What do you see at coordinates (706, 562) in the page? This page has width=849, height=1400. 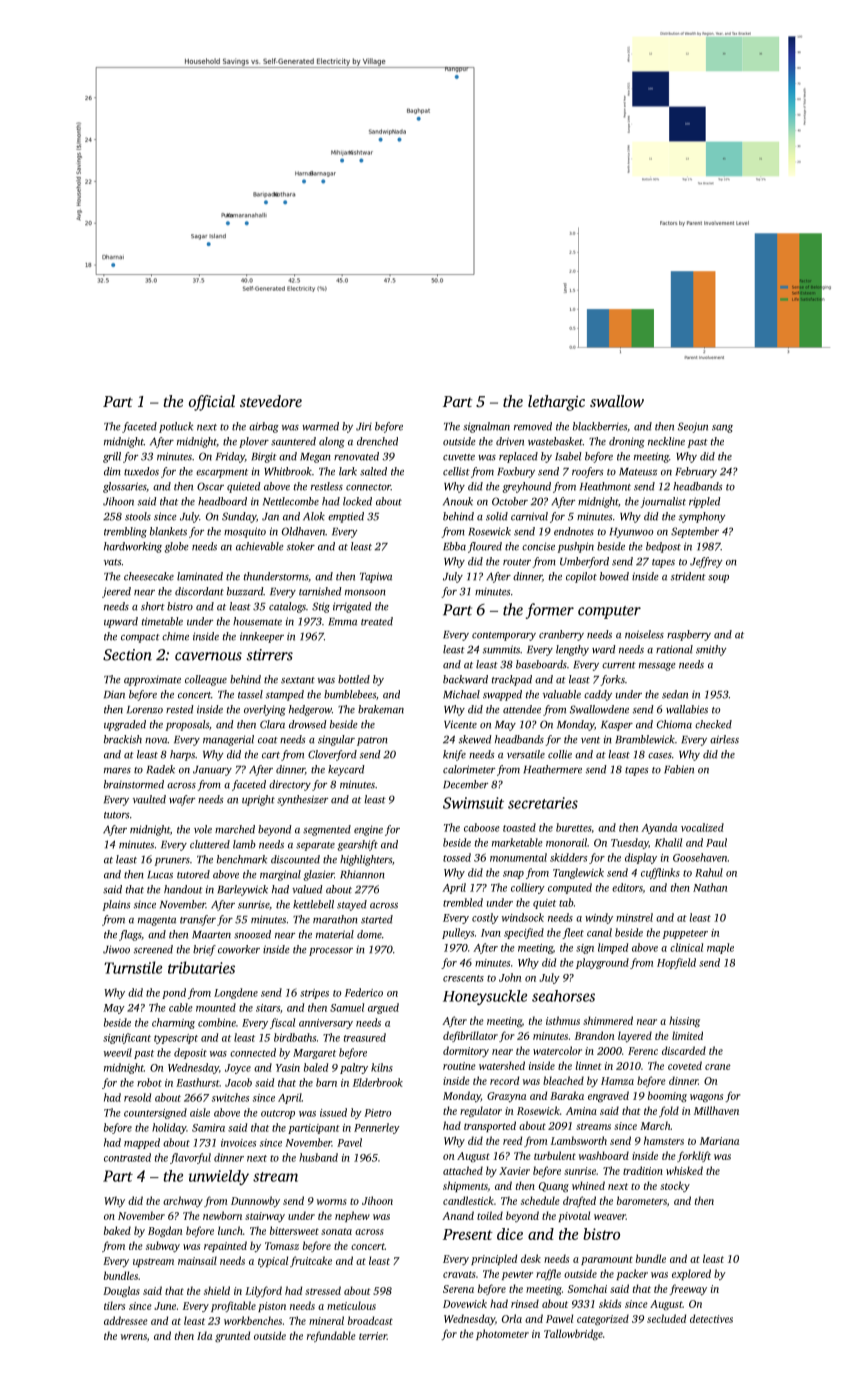 I see `Jeffrey` at bounding box center [706, 562].
